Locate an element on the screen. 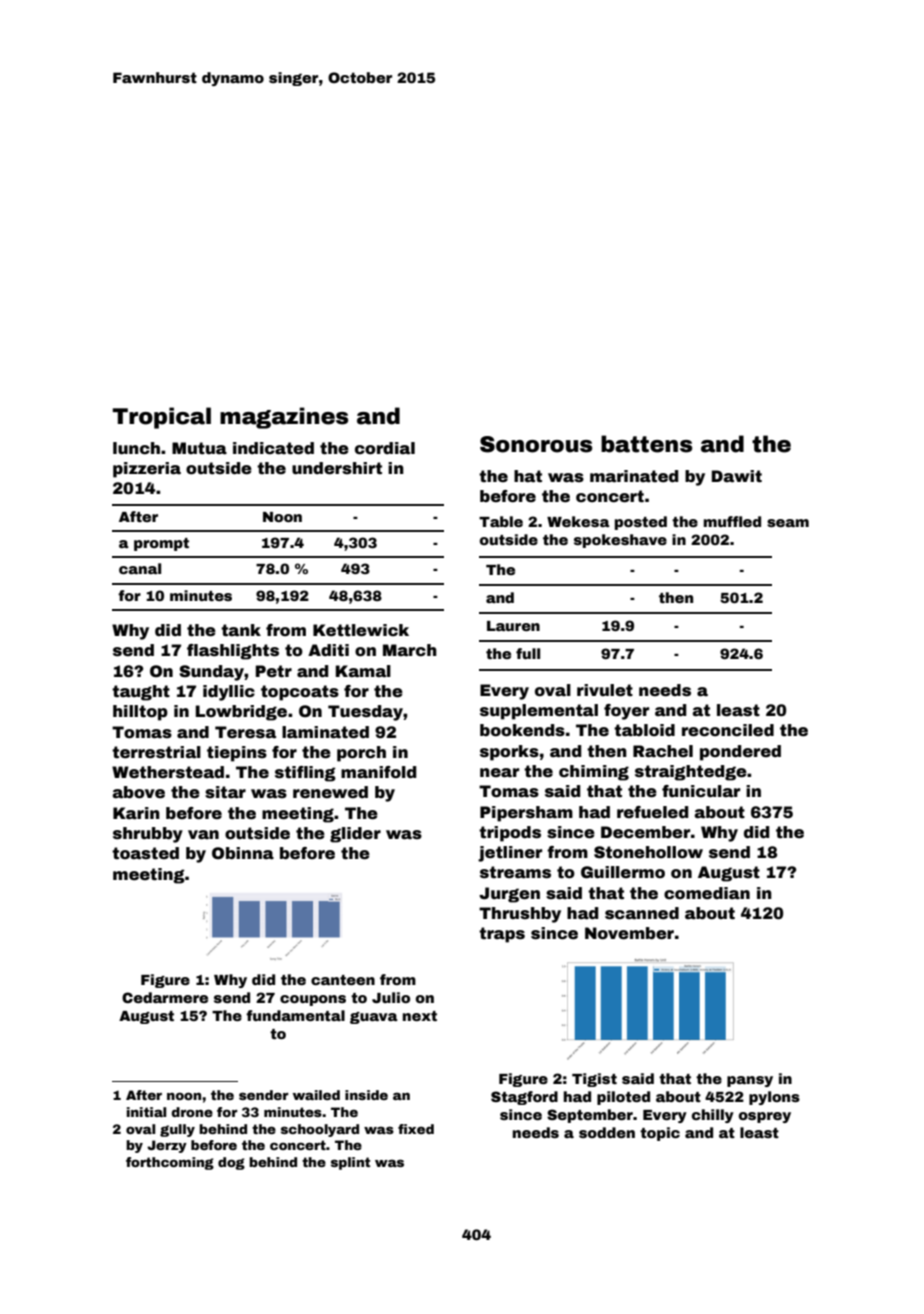 The width and height of the screenshot is (924, 1314). battens is located at coordinates (646, 444).
